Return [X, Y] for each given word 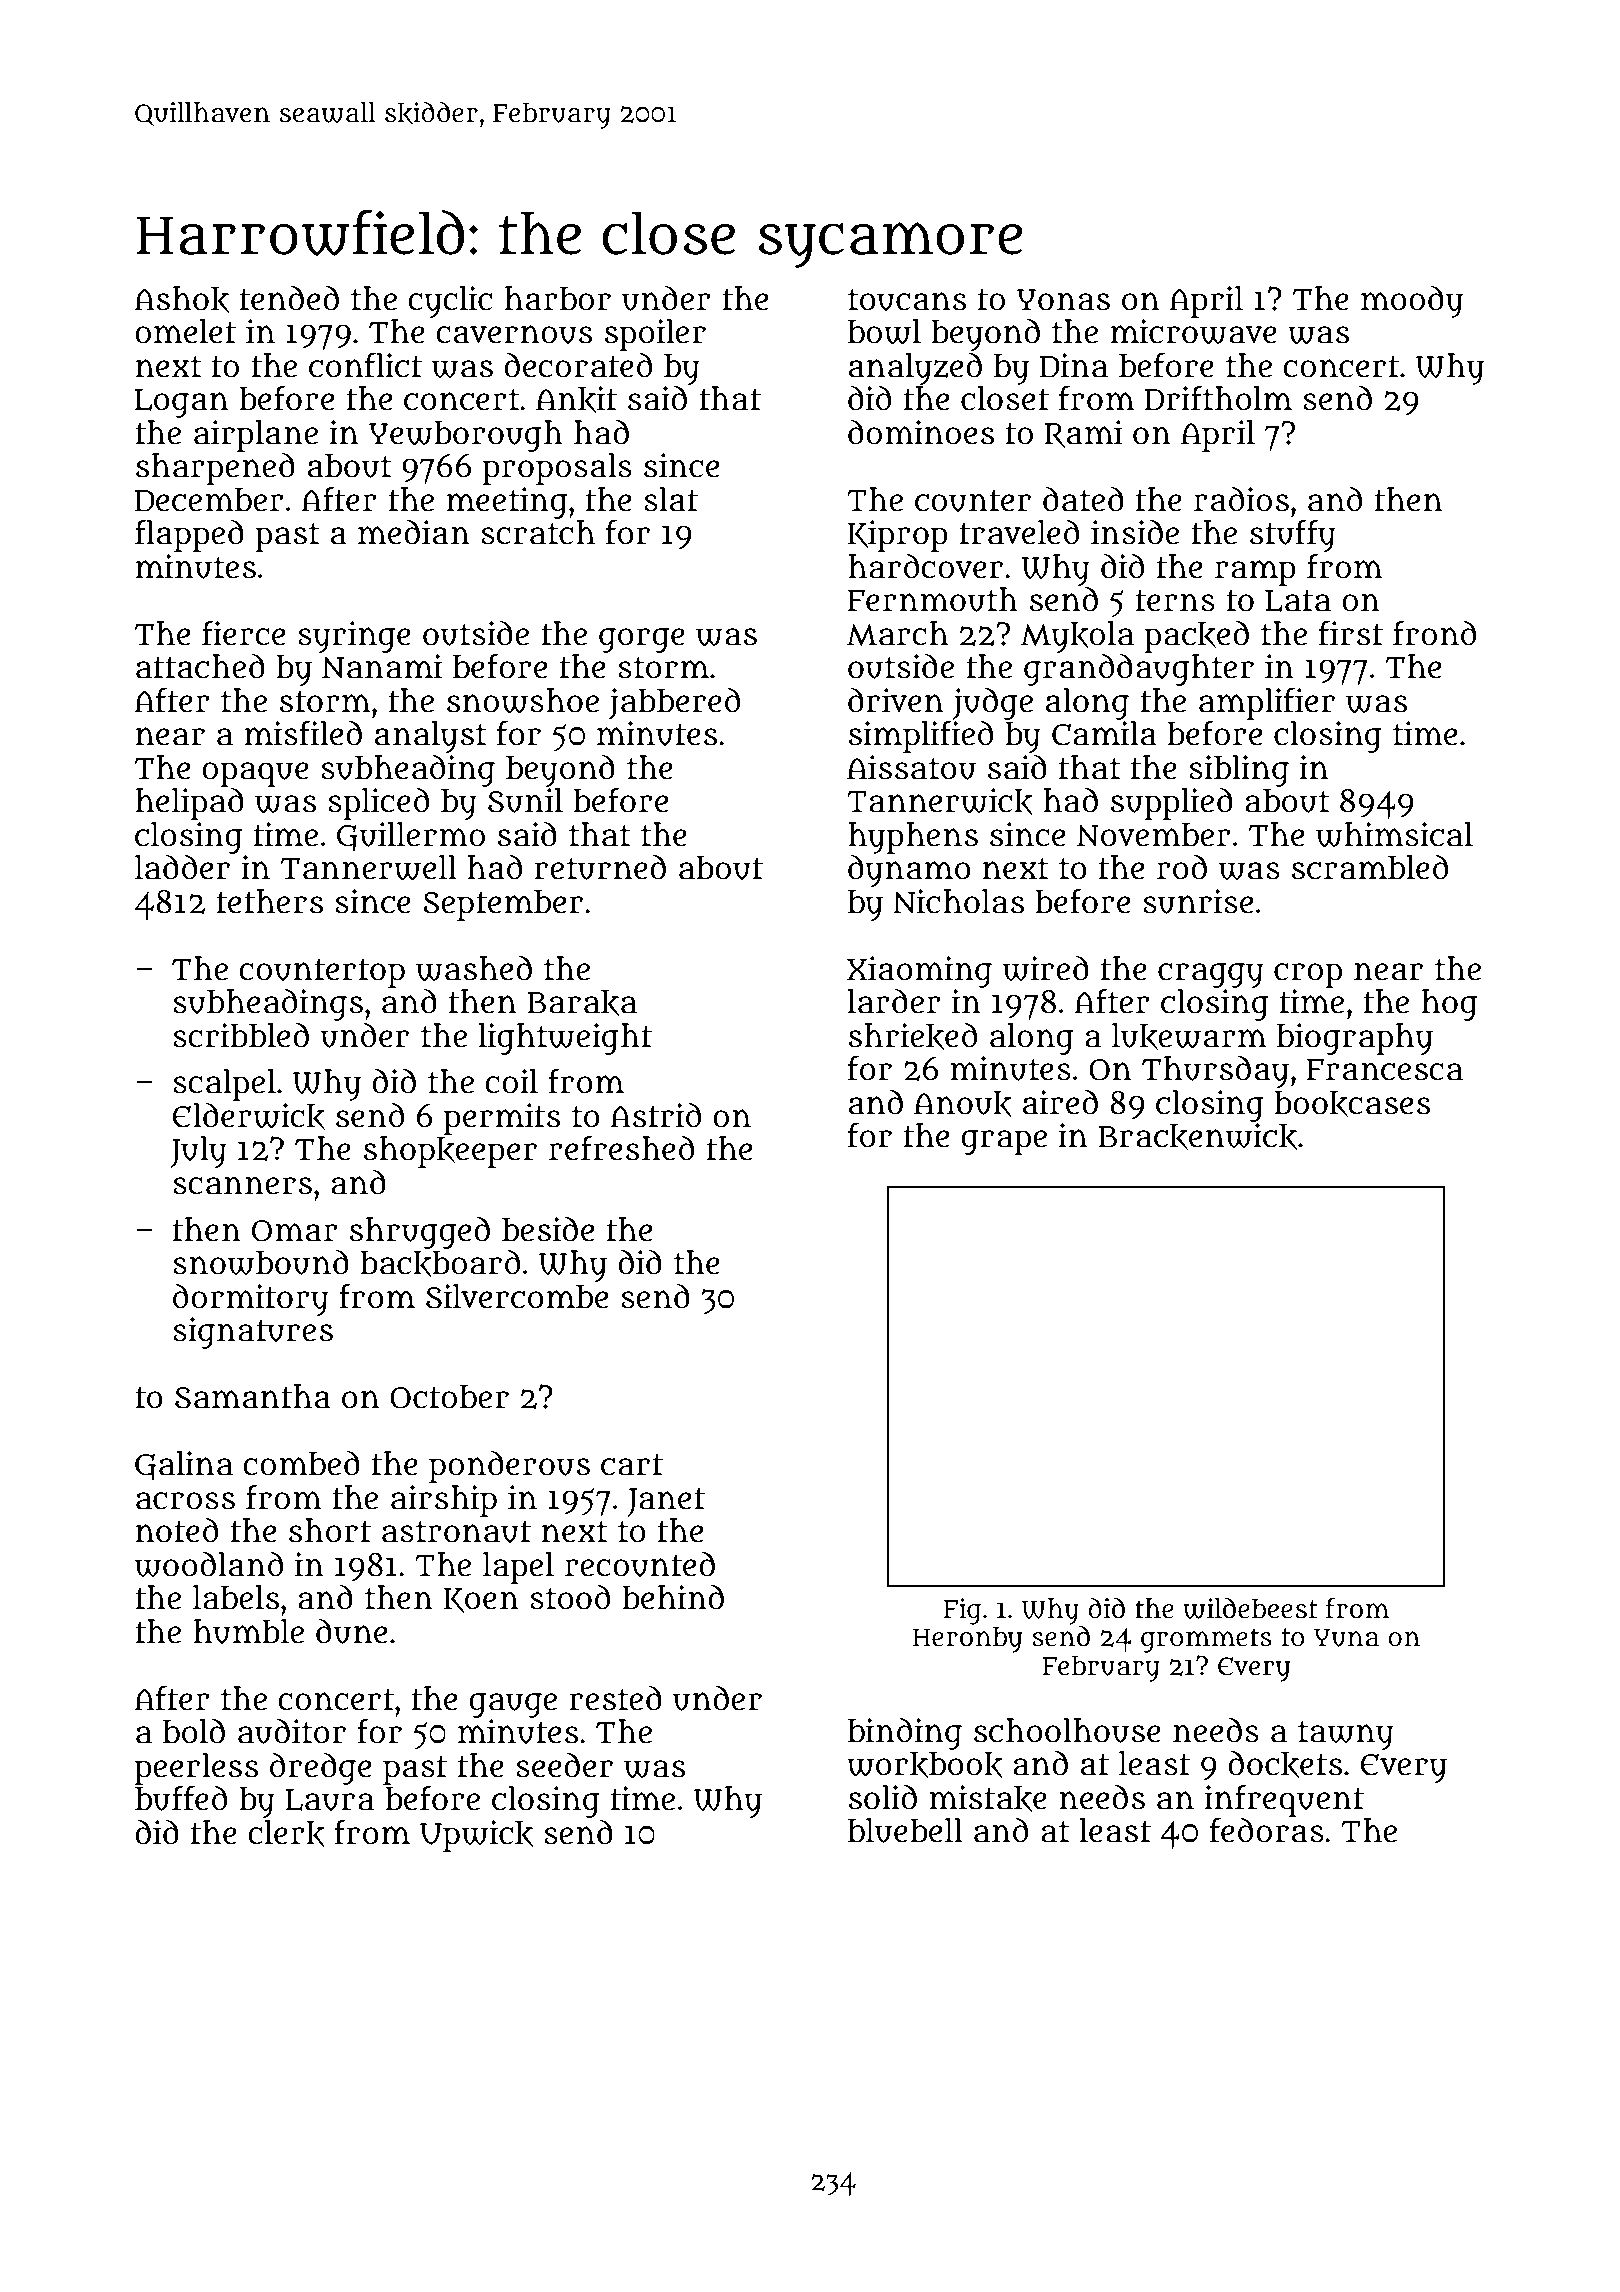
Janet [666, 1502]
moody [1412, 302]
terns [1175, 601]
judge [993, 704]
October [449, 1397]
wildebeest [1250, 1608]
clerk [286, 1833]
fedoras [1267, 1830]
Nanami [382, 666]
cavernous [514, 334]
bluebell [905, 1830]
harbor [558, 298]
